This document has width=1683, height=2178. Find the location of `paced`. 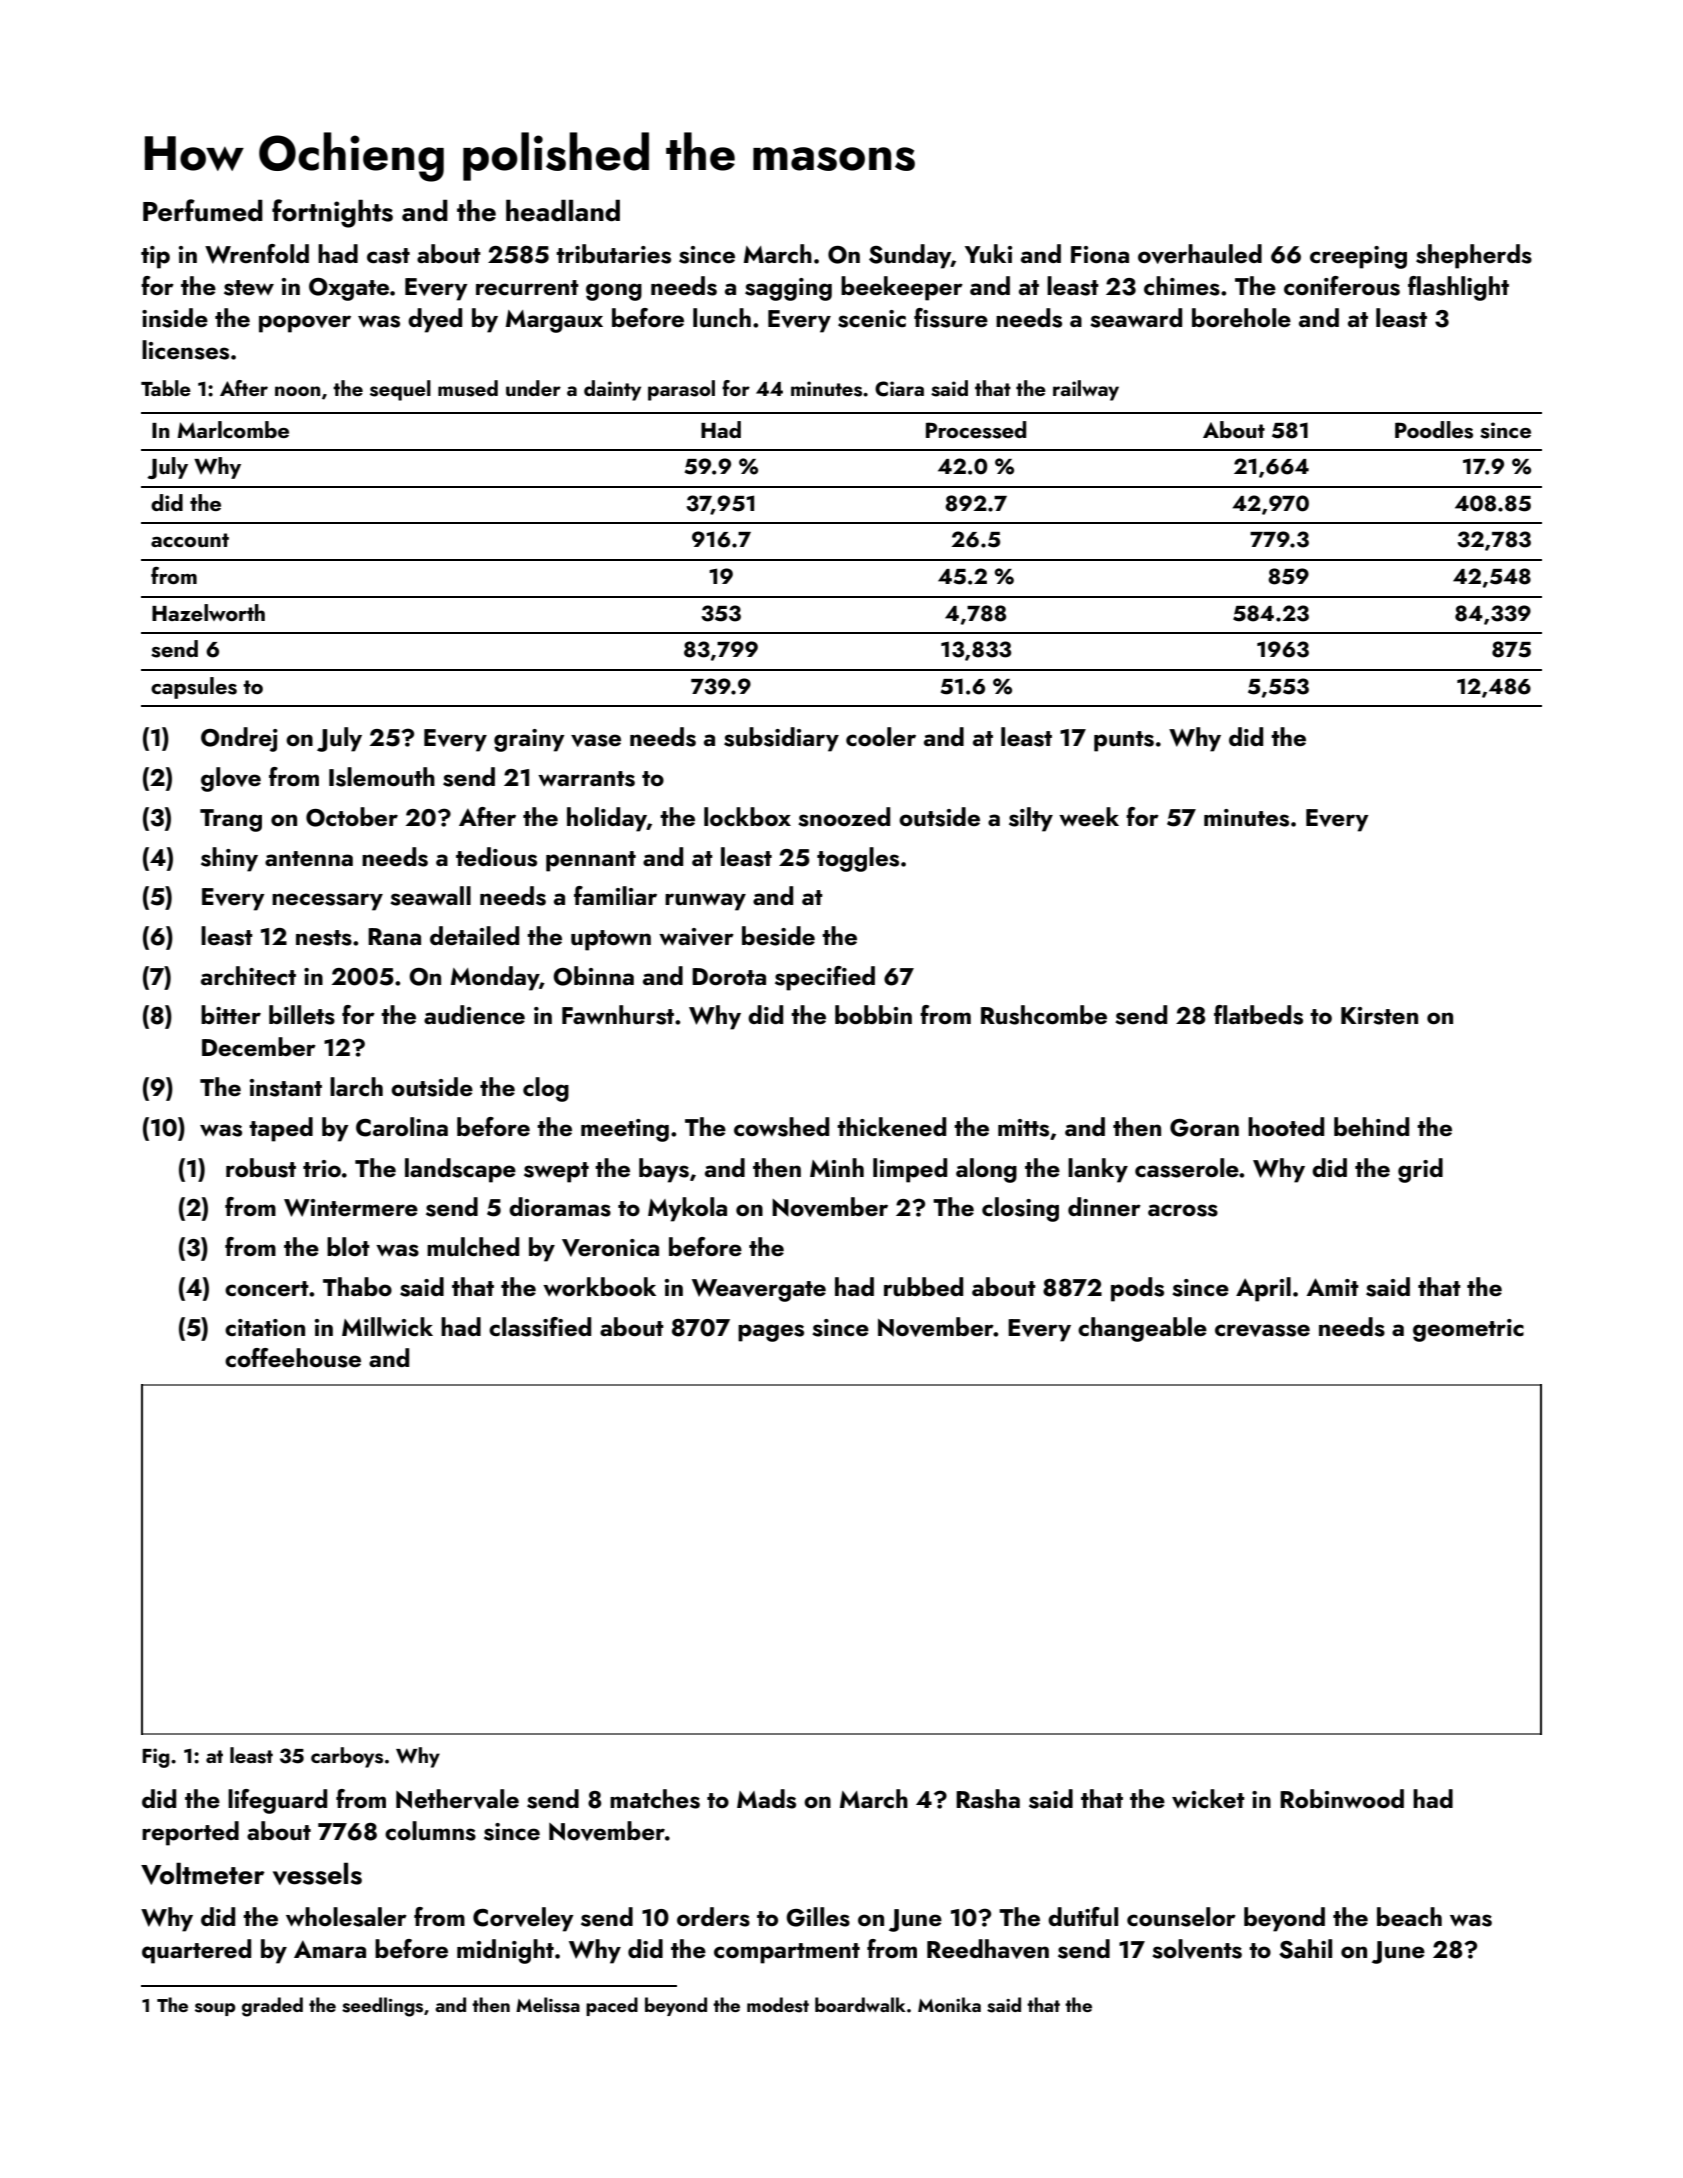

paced is located at coordinates (612, 2006).
